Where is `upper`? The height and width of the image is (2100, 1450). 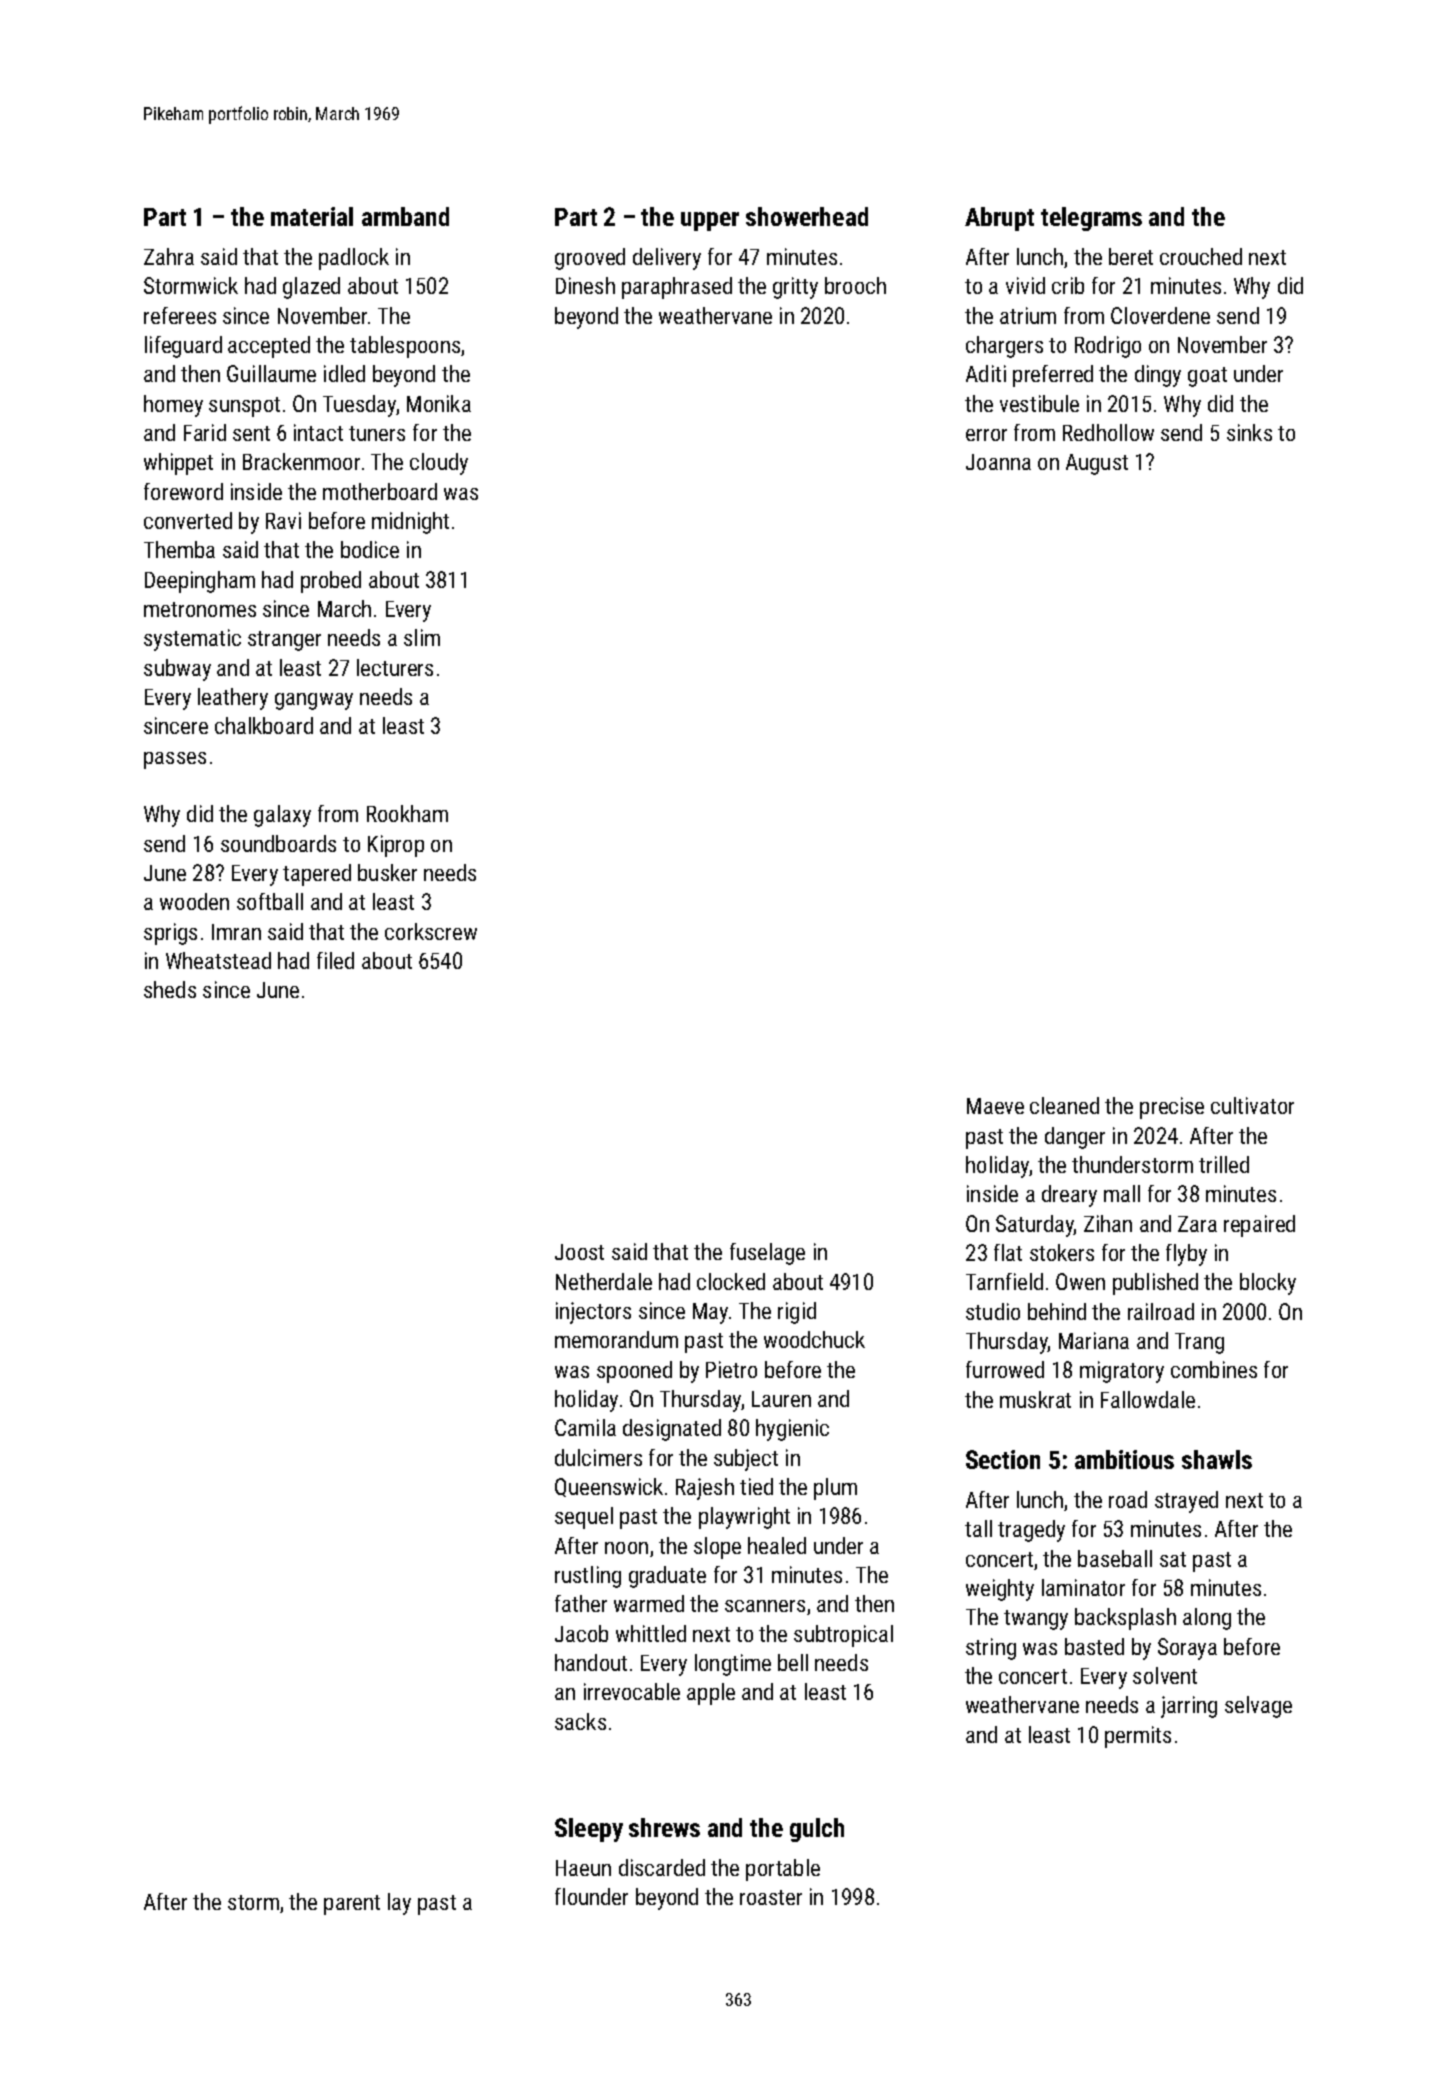
upper is located at coordinates (710, 221).
